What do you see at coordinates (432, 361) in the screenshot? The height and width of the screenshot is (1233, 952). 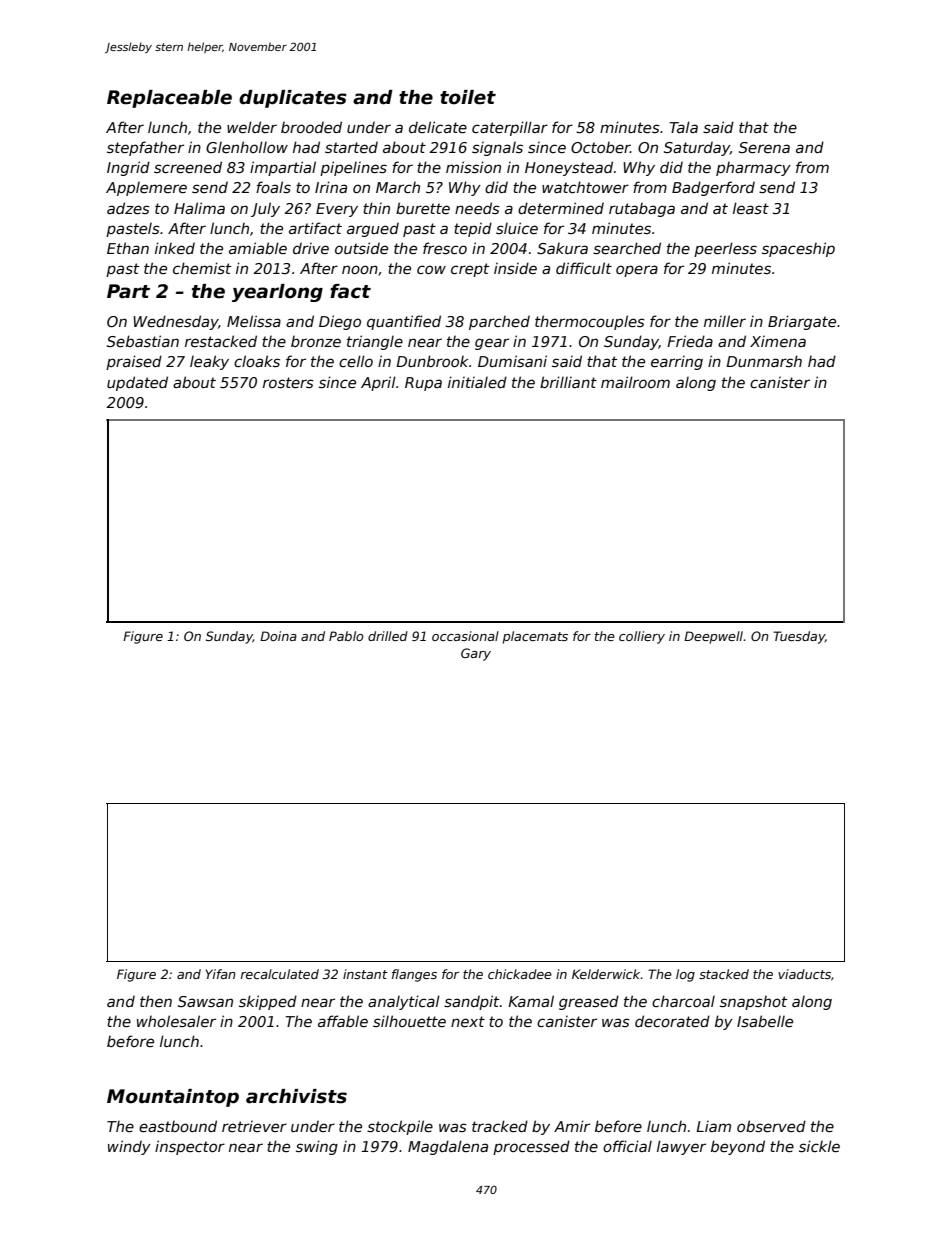 I see `Dunbrook` at bounding box center [432, 361].
